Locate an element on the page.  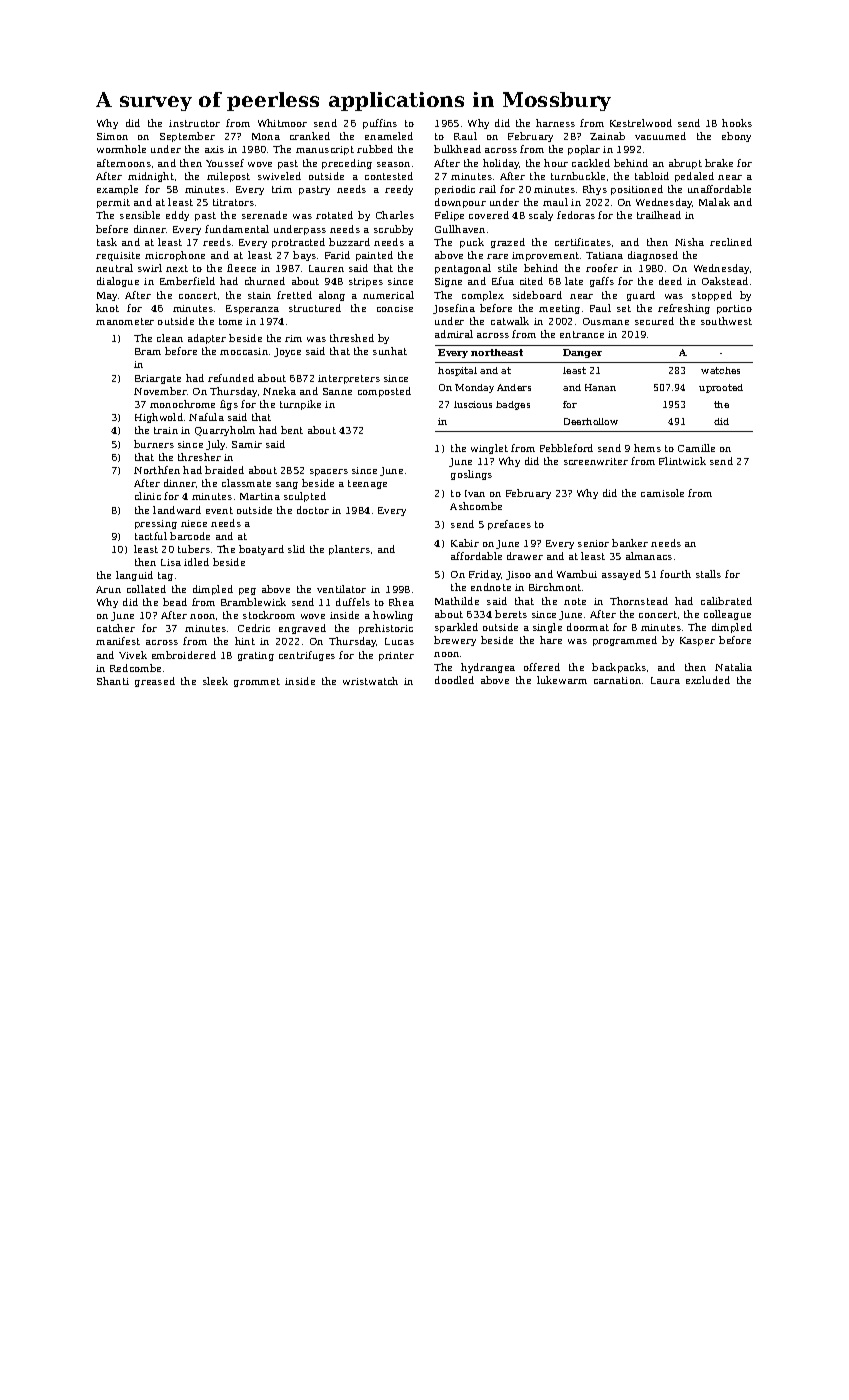
July is located at coordinates (215, 445).
